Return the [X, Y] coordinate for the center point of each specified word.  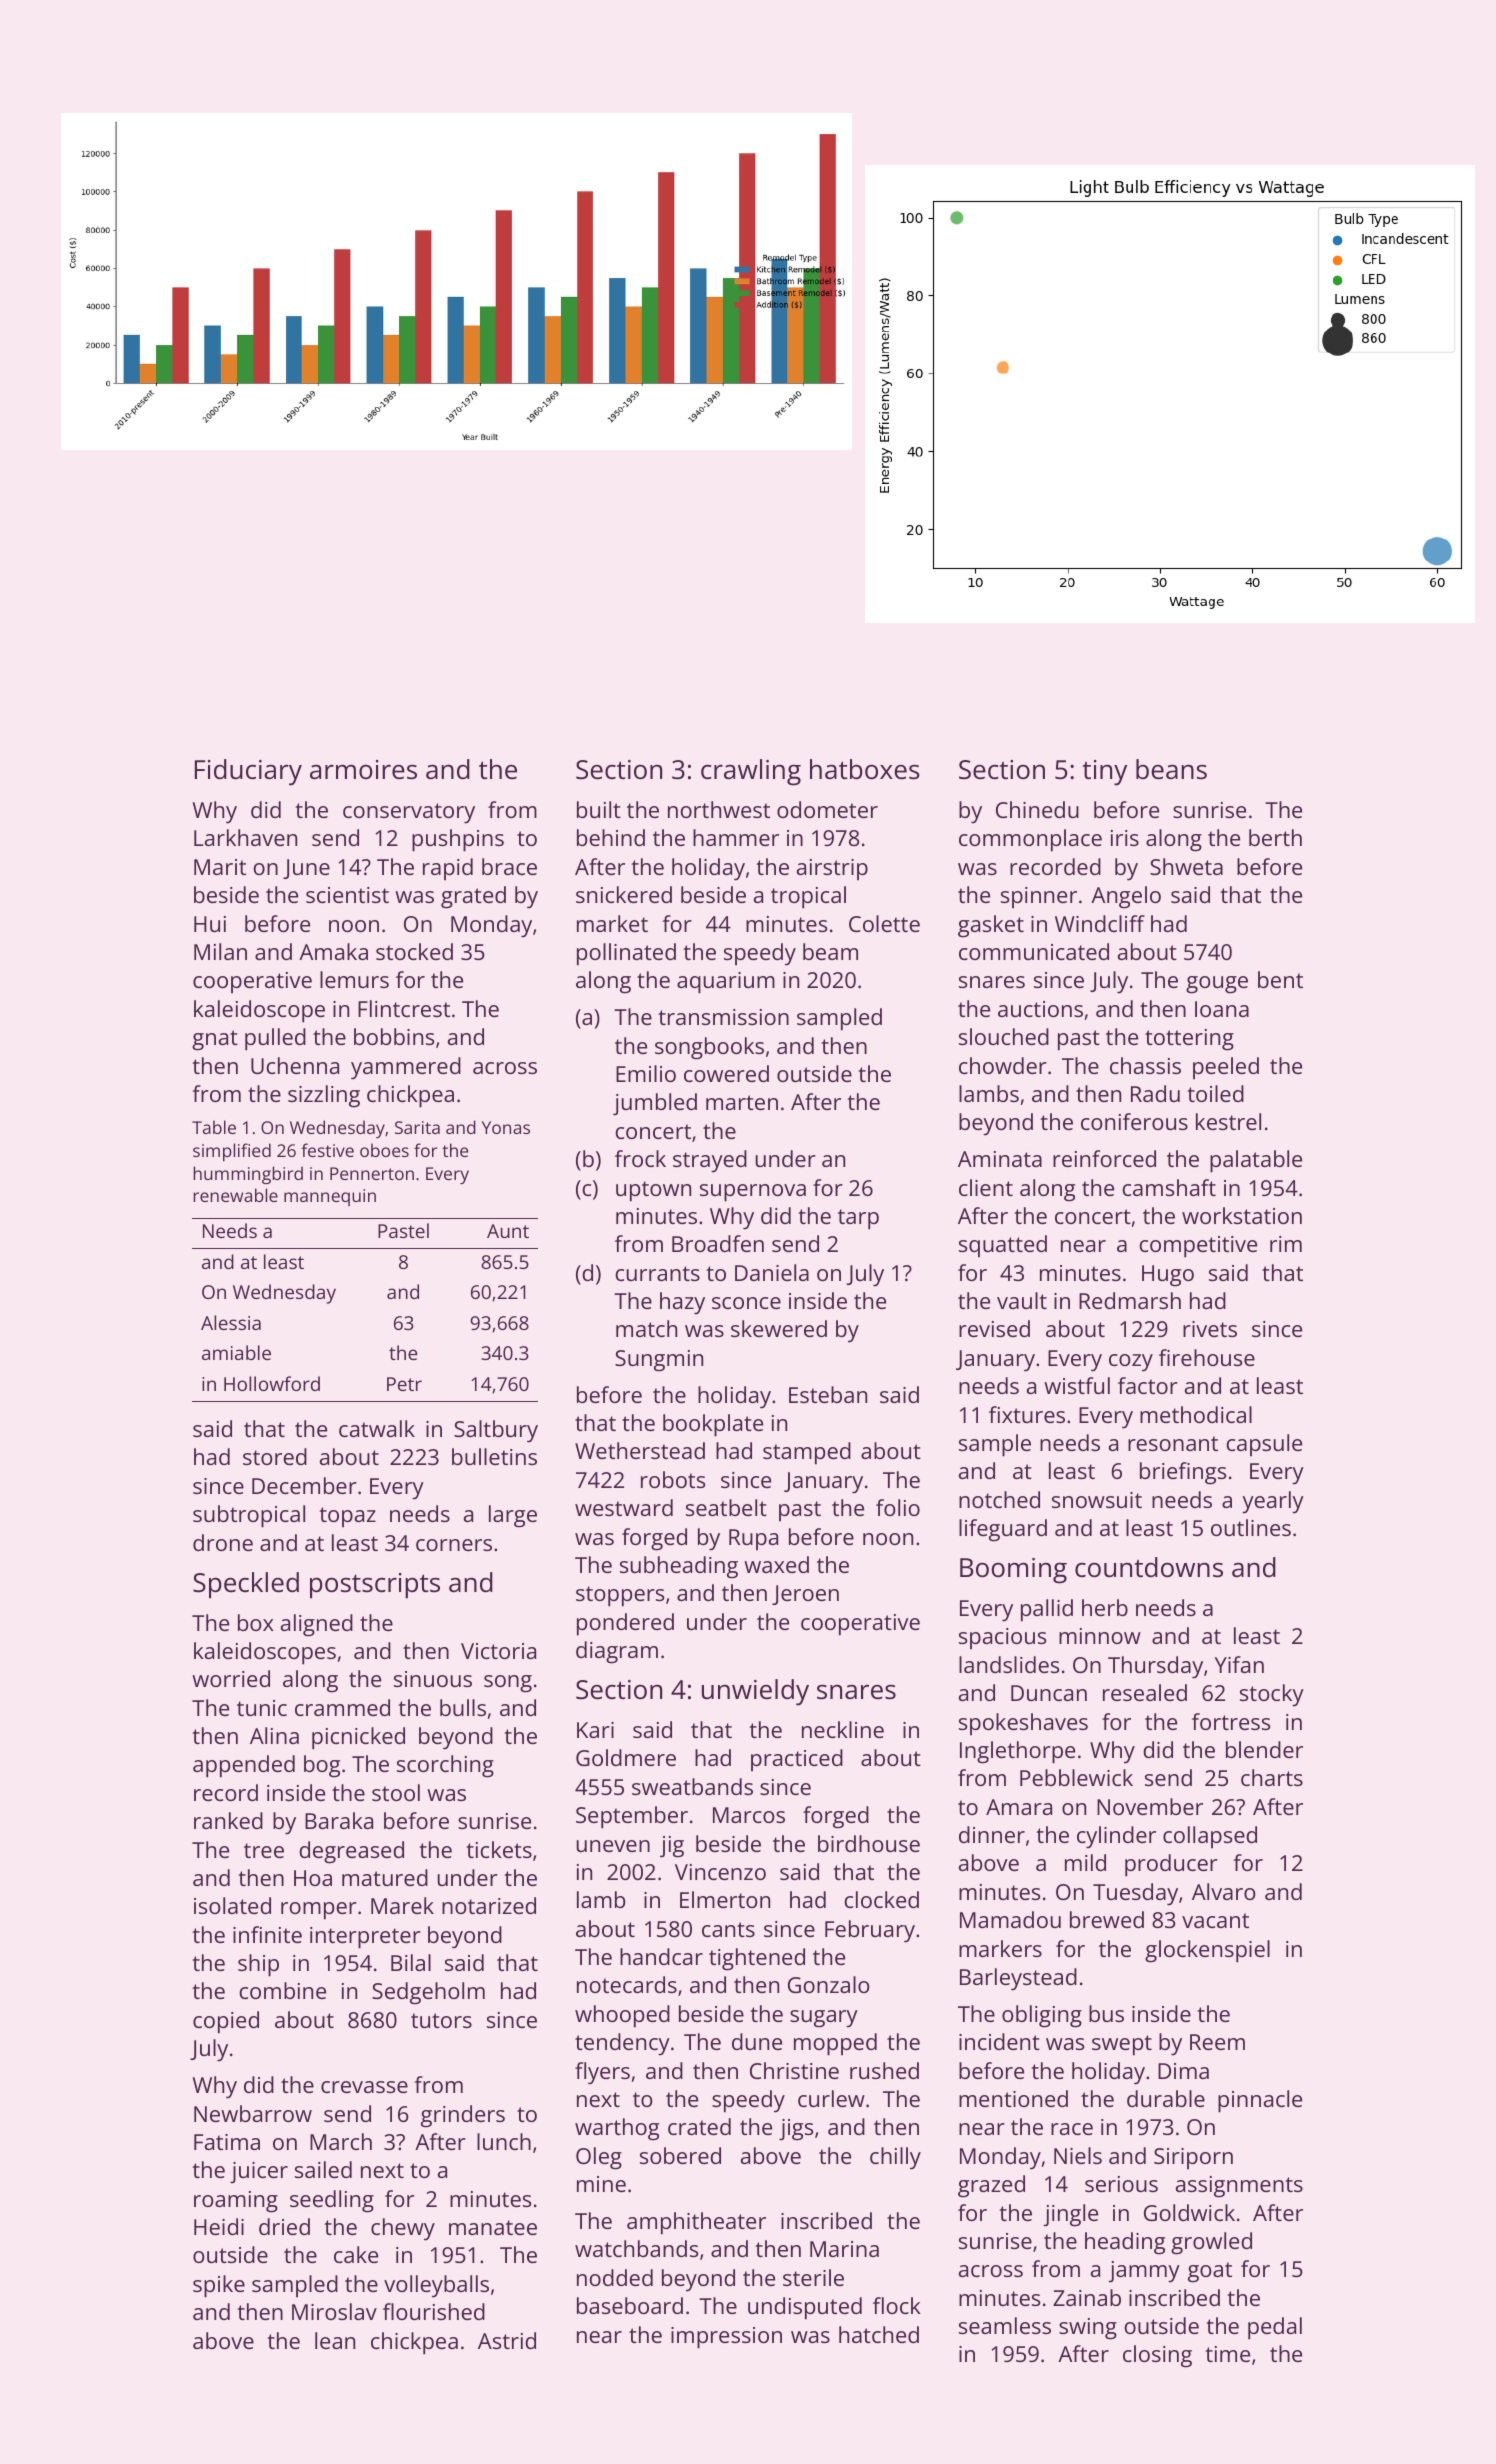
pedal [1275, 2328]
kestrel [1228, 1121]
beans [1171, 769]
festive [327, 1150]
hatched [879, 2334]
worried [231, 1678]
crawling [751, 772]
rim [1286, 1244]
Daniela [772, 1272]
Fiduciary [248, 772]
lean [335, 2340]
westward [624, 1507]
